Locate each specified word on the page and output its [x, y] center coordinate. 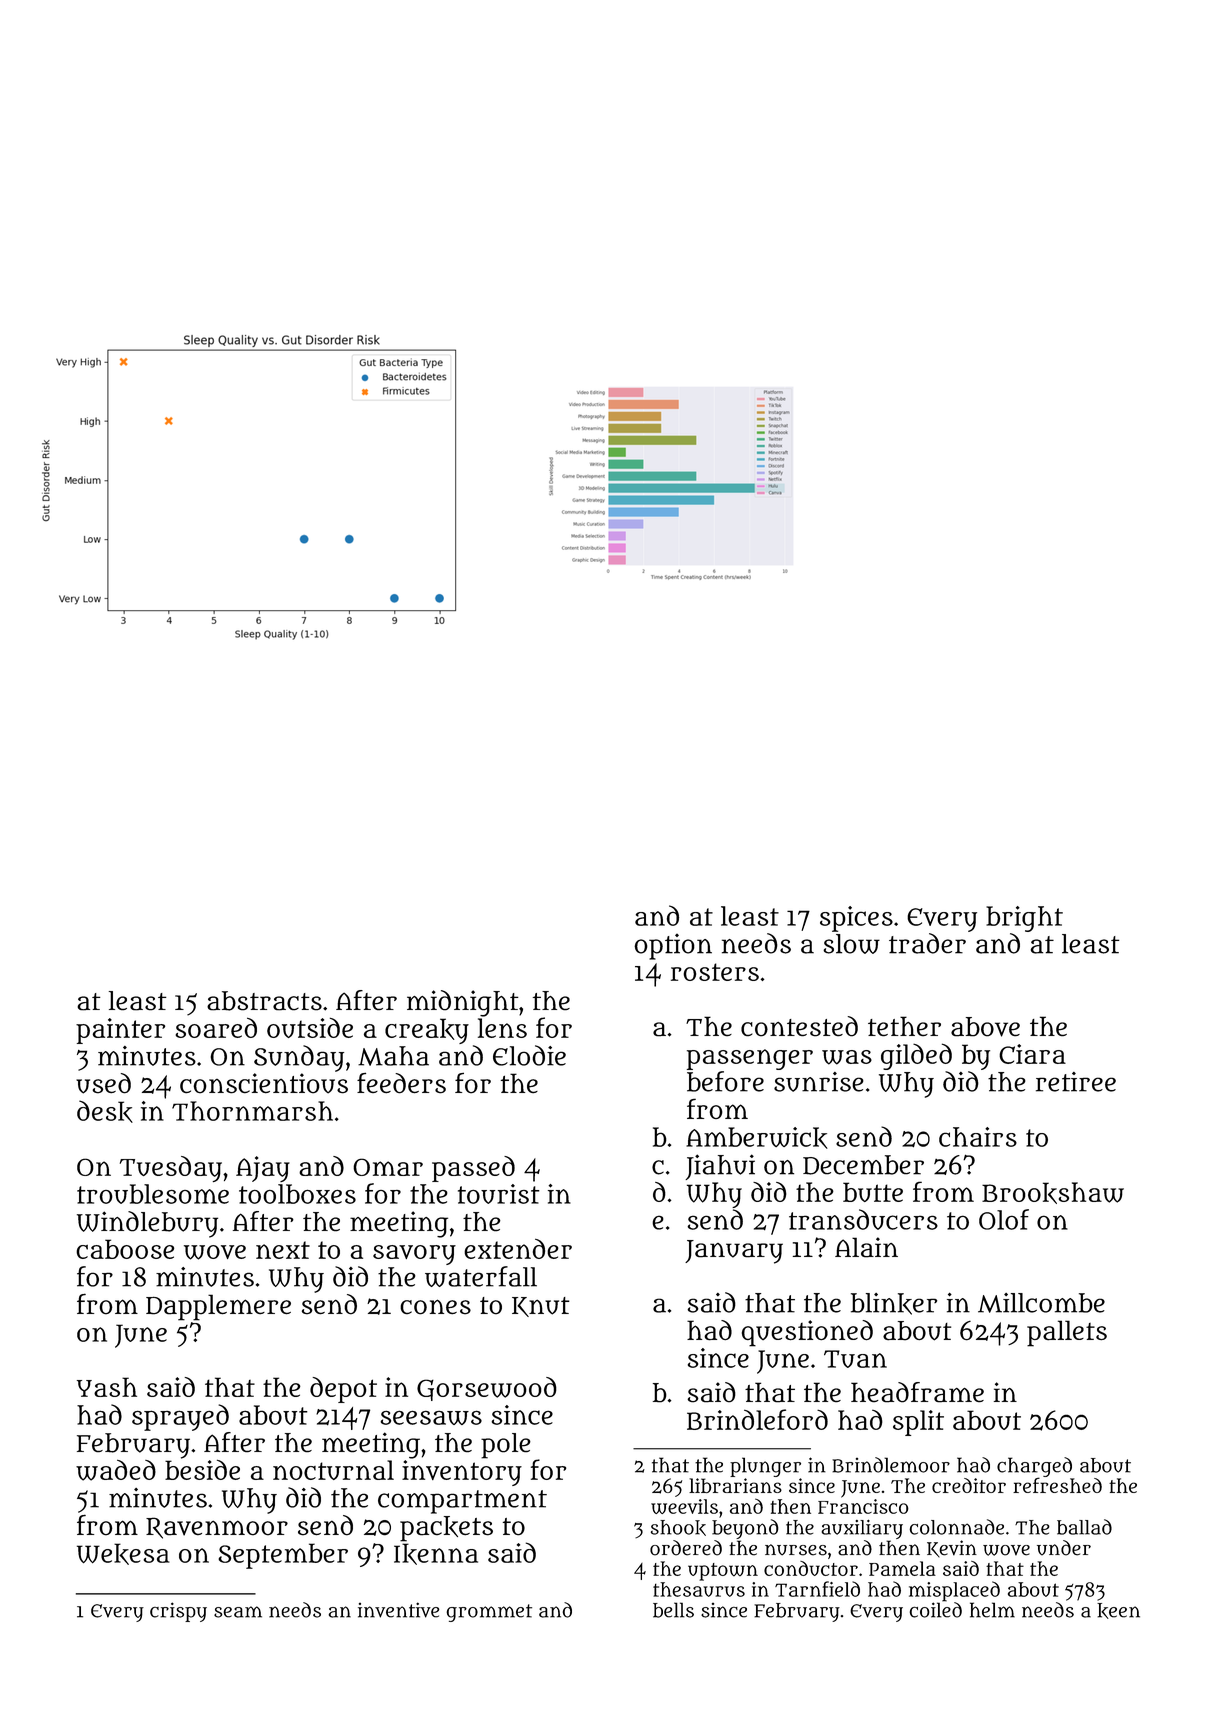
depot [343, 1390]
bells [673, 1610]
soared [216, 1027]
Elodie [529, 1055]
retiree [1076, 1082]
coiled [936, 1610]
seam [238, 1612]
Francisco [863, 1506]
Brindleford [757, 1419]
